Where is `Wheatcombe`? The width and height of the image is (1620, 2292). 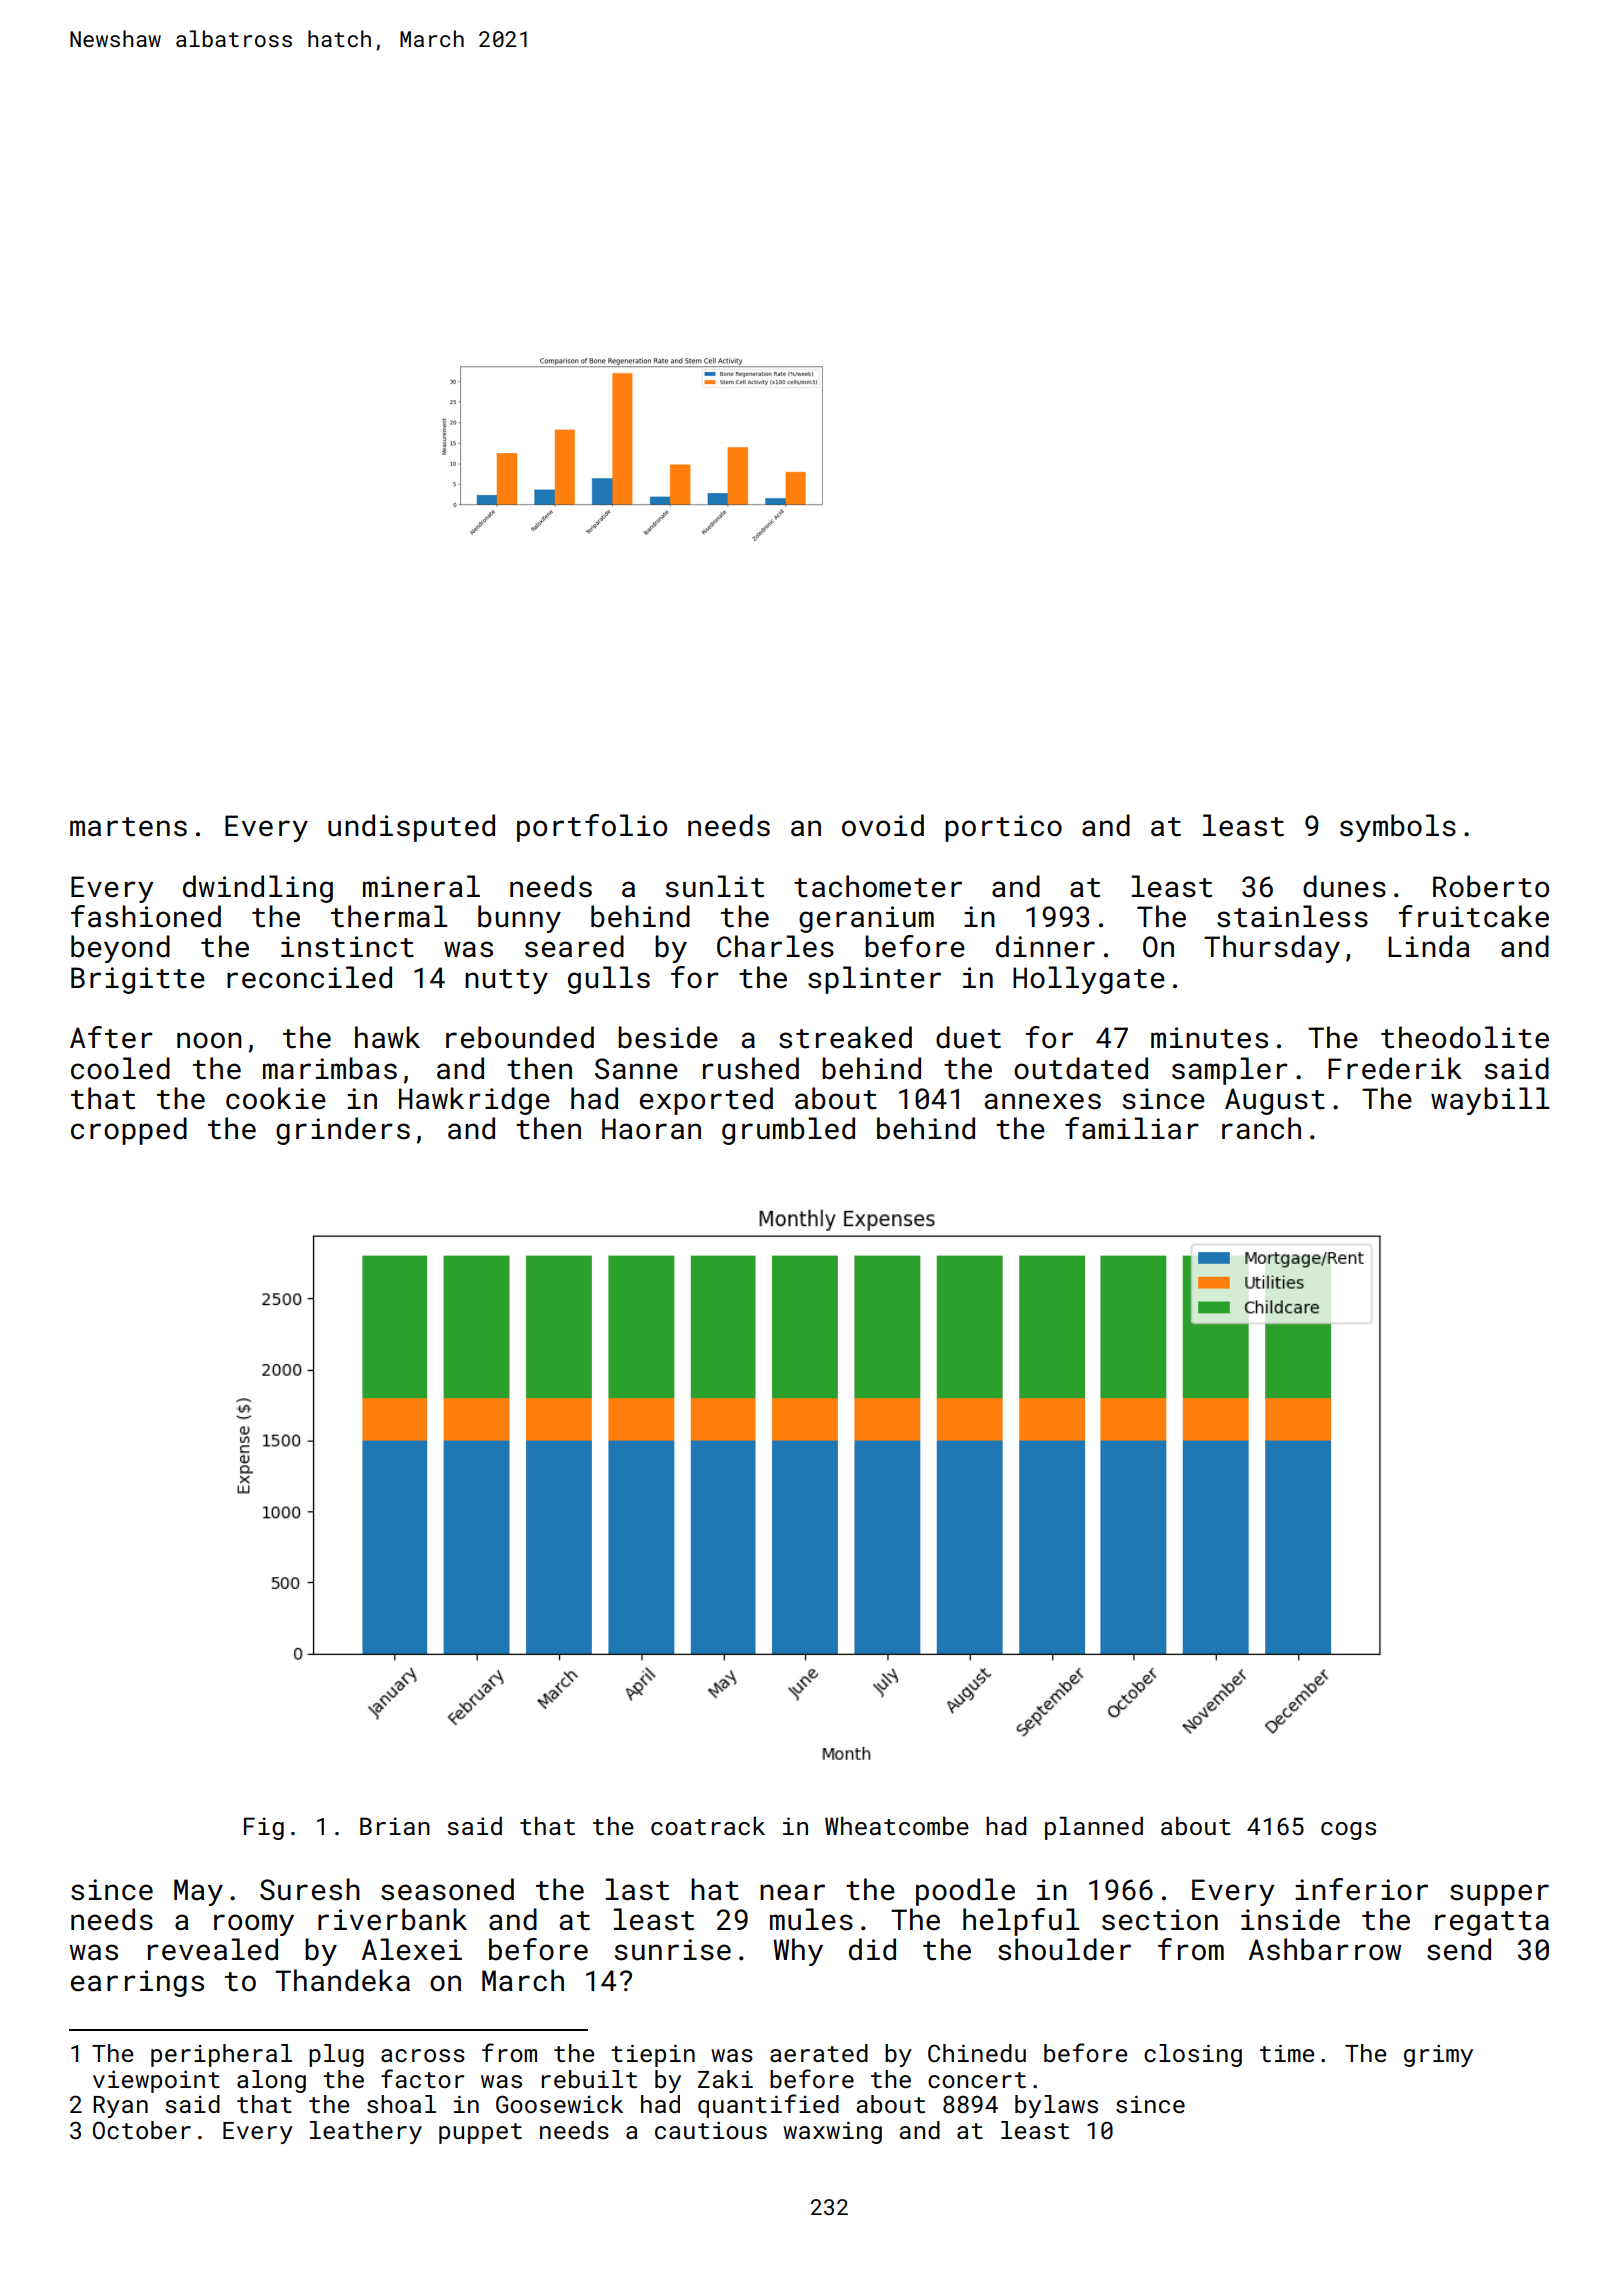 Wheatcombe is located at coordinates (897, 1826).
